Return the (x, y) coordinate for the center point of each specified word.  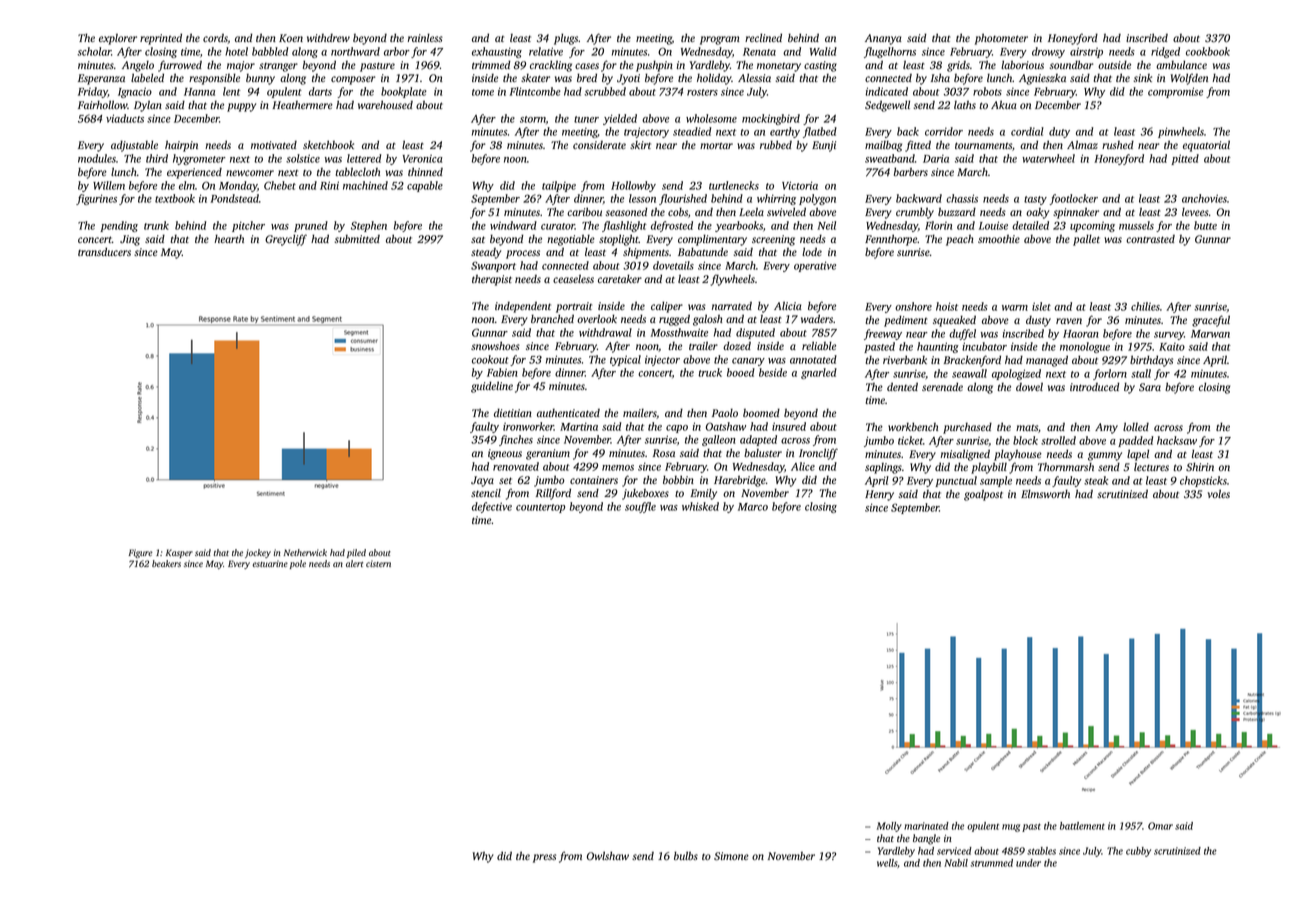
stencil (486, 493)
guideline (492, 387)
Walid (823, 51)
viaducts (125, 118)
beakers (166, 563)
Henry (879, 495)
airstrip (1086, 52)
